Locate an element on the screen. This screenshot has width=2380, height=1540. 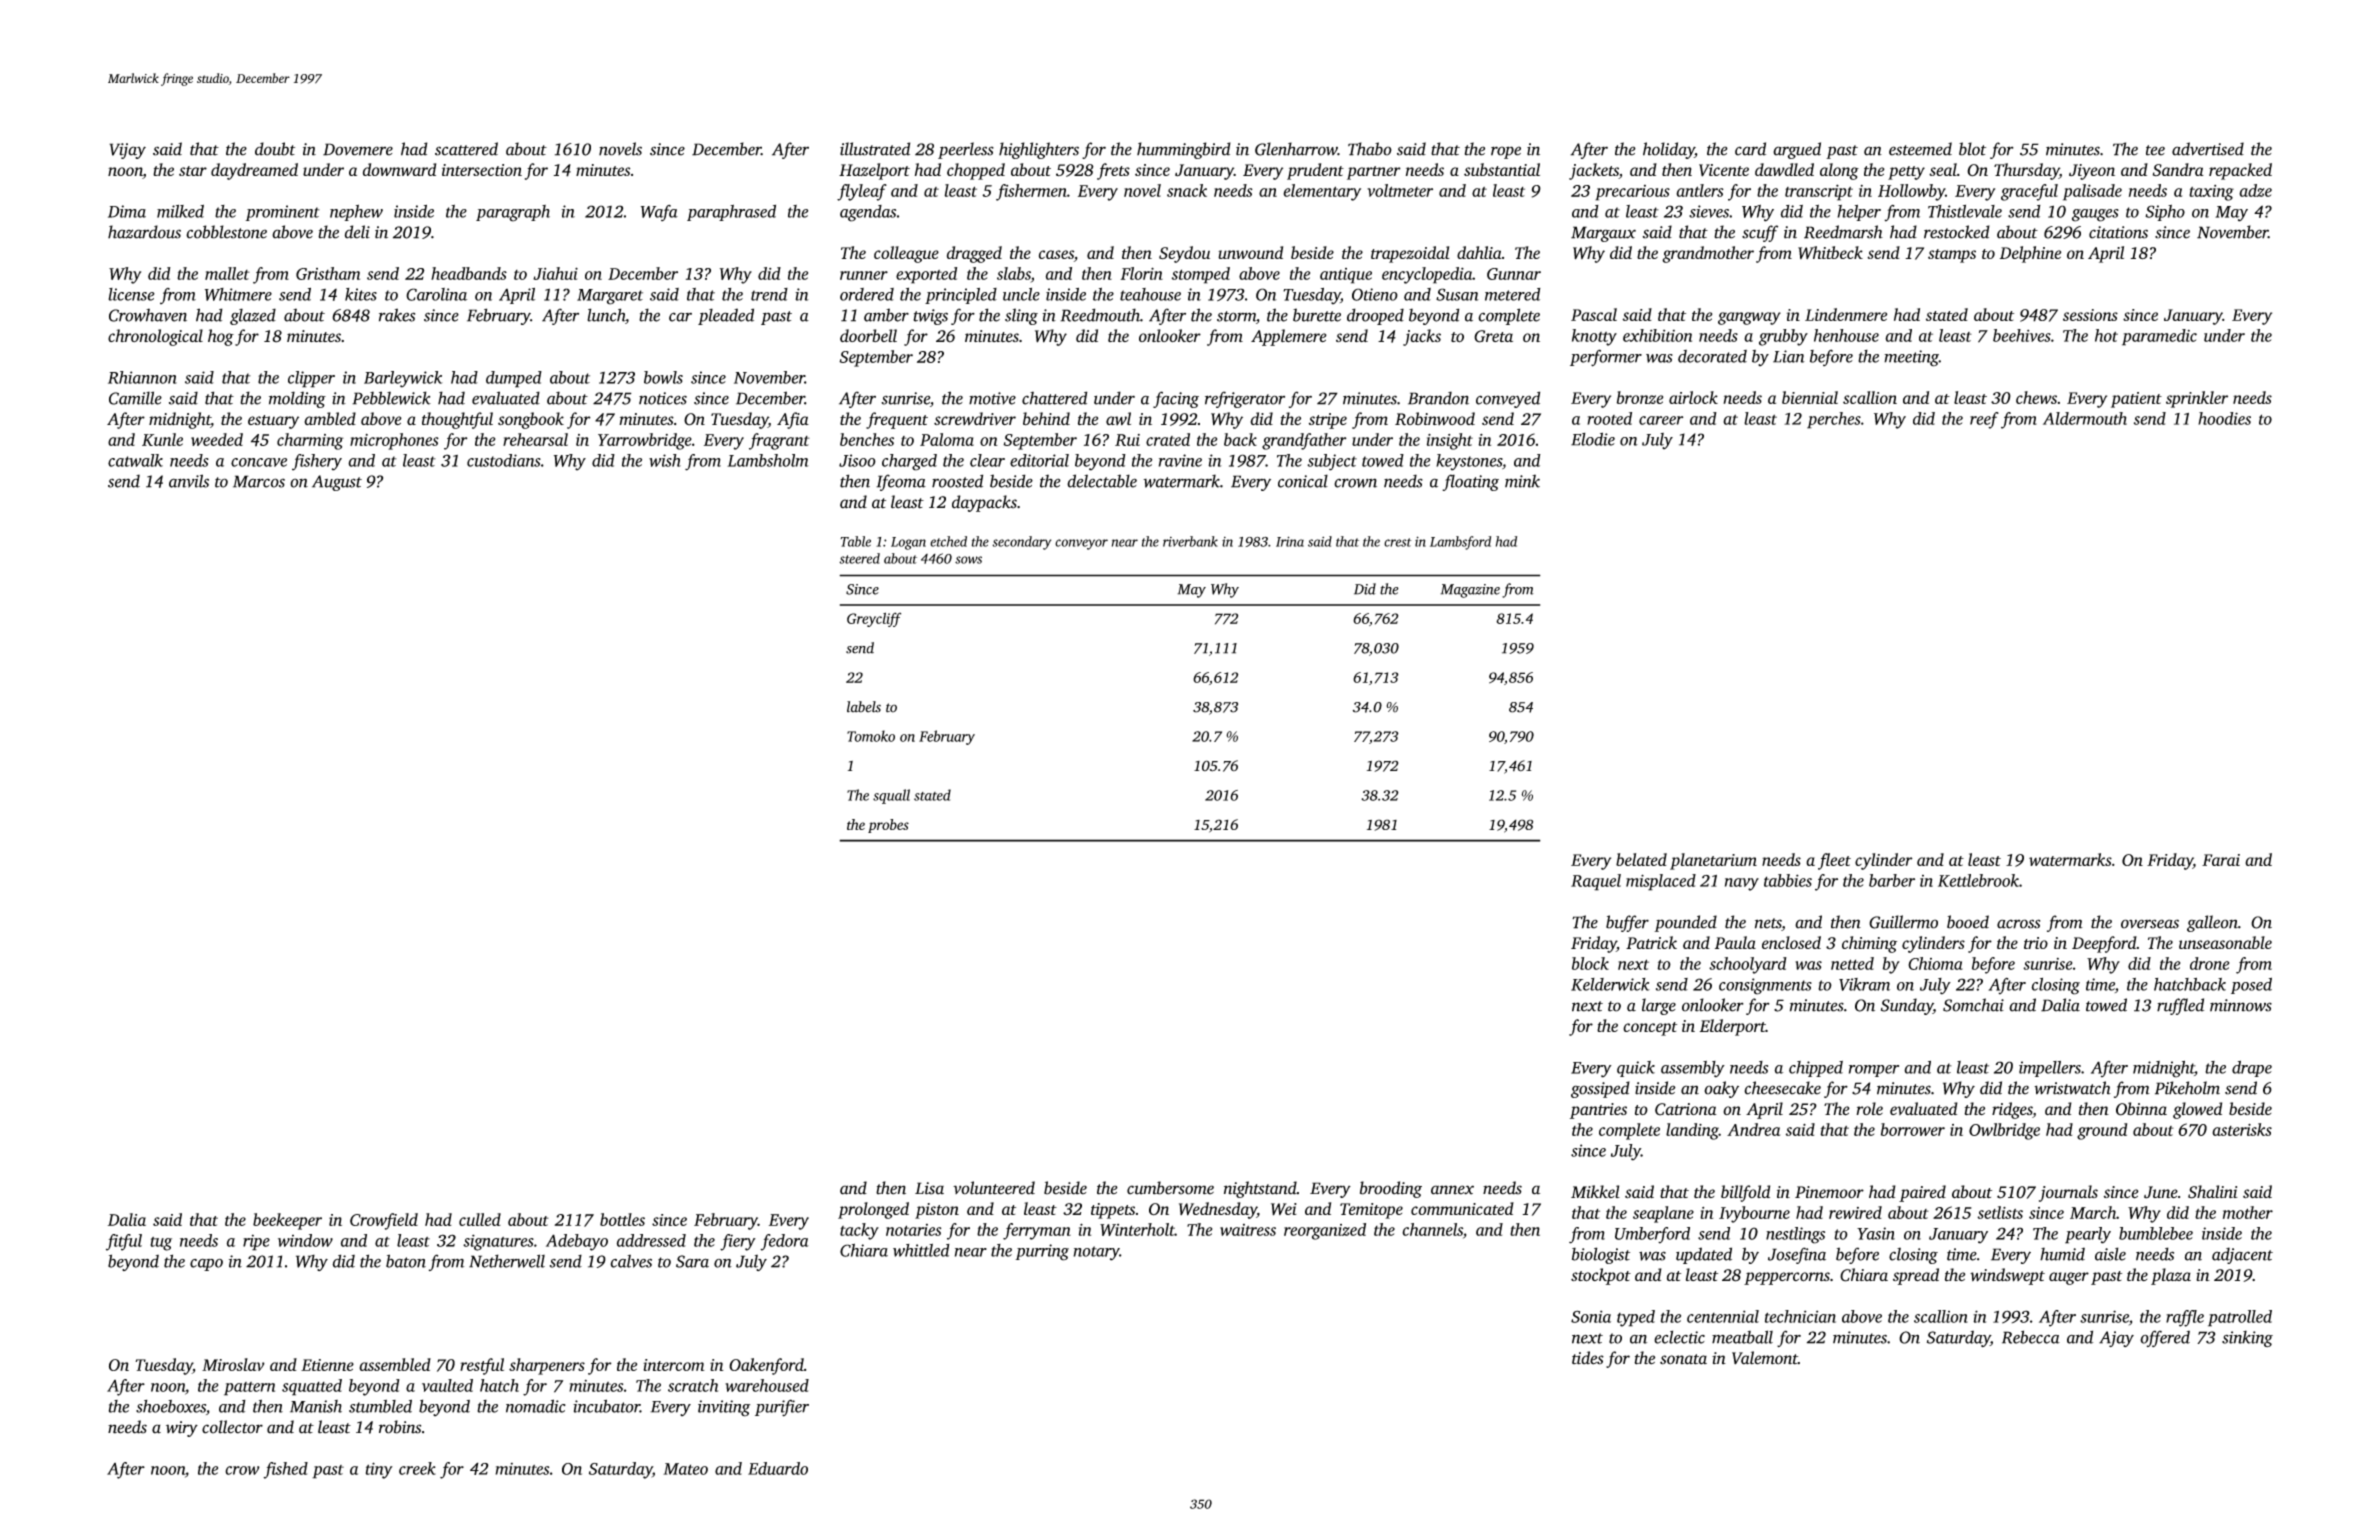
incubator is located at coordinates (606, 1406).
